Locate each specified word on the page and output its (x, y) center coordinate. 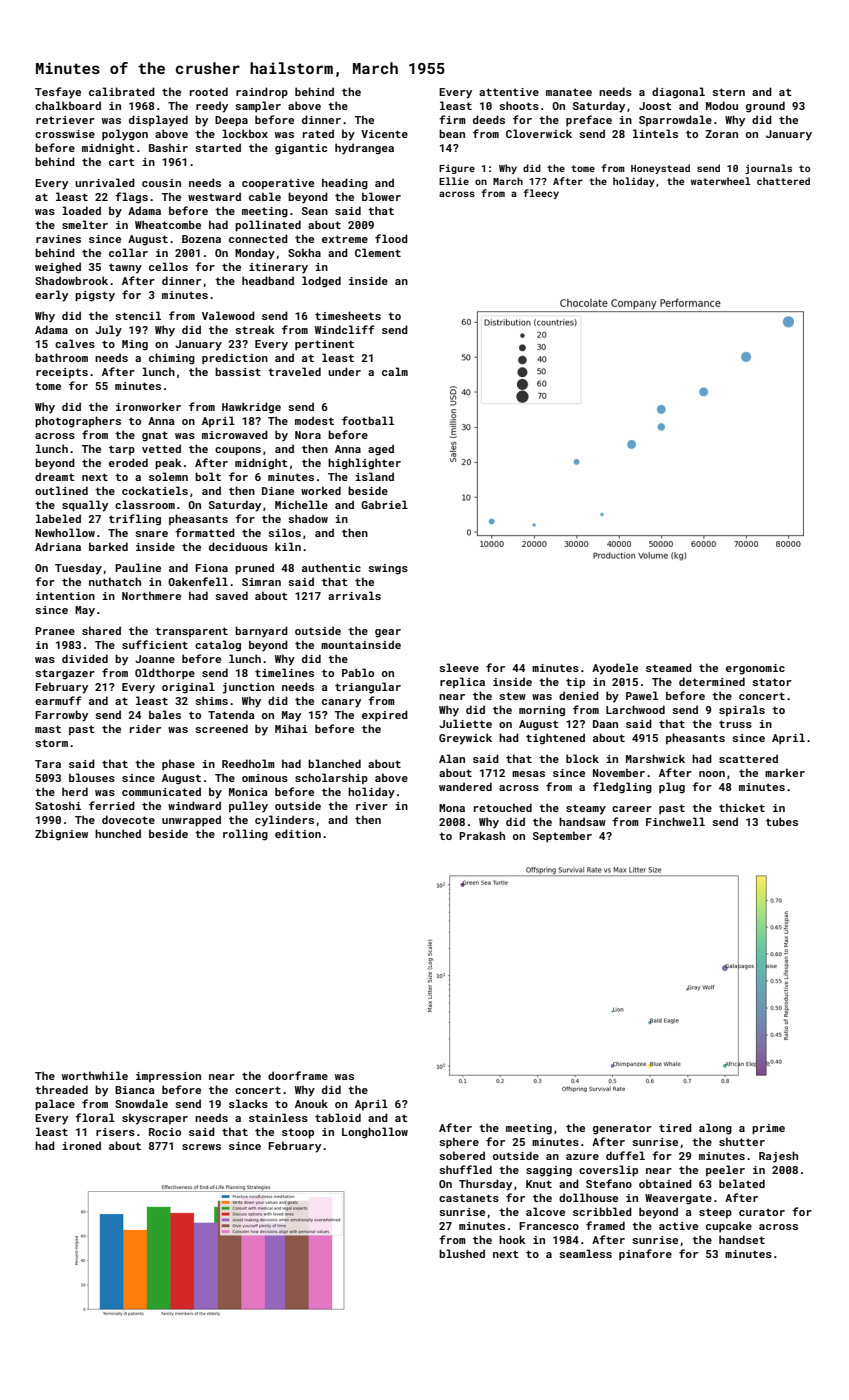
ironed (81, 1145)
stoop (298, 1133)
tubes (782, 821)
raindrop (262, 92)
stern (728, 92)
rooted (209, 91)
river (372, 806)
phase (178, 764)
